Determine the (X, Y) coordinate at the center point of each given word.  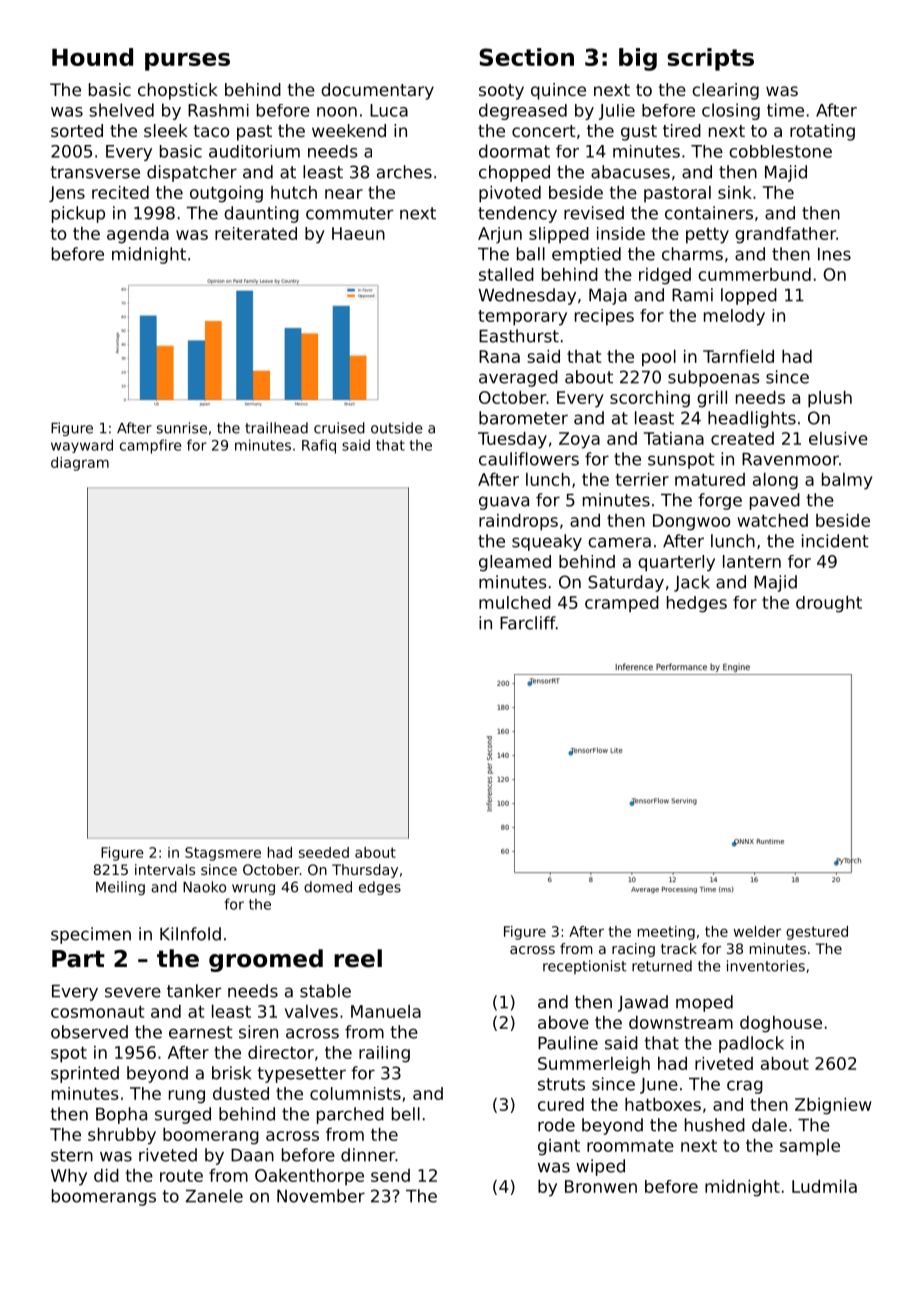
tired (682, 130)
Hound (92, 57)
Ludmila (824, 1186)
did (106, 1175)
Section (526, 57)
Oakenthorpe (309, 1177)
